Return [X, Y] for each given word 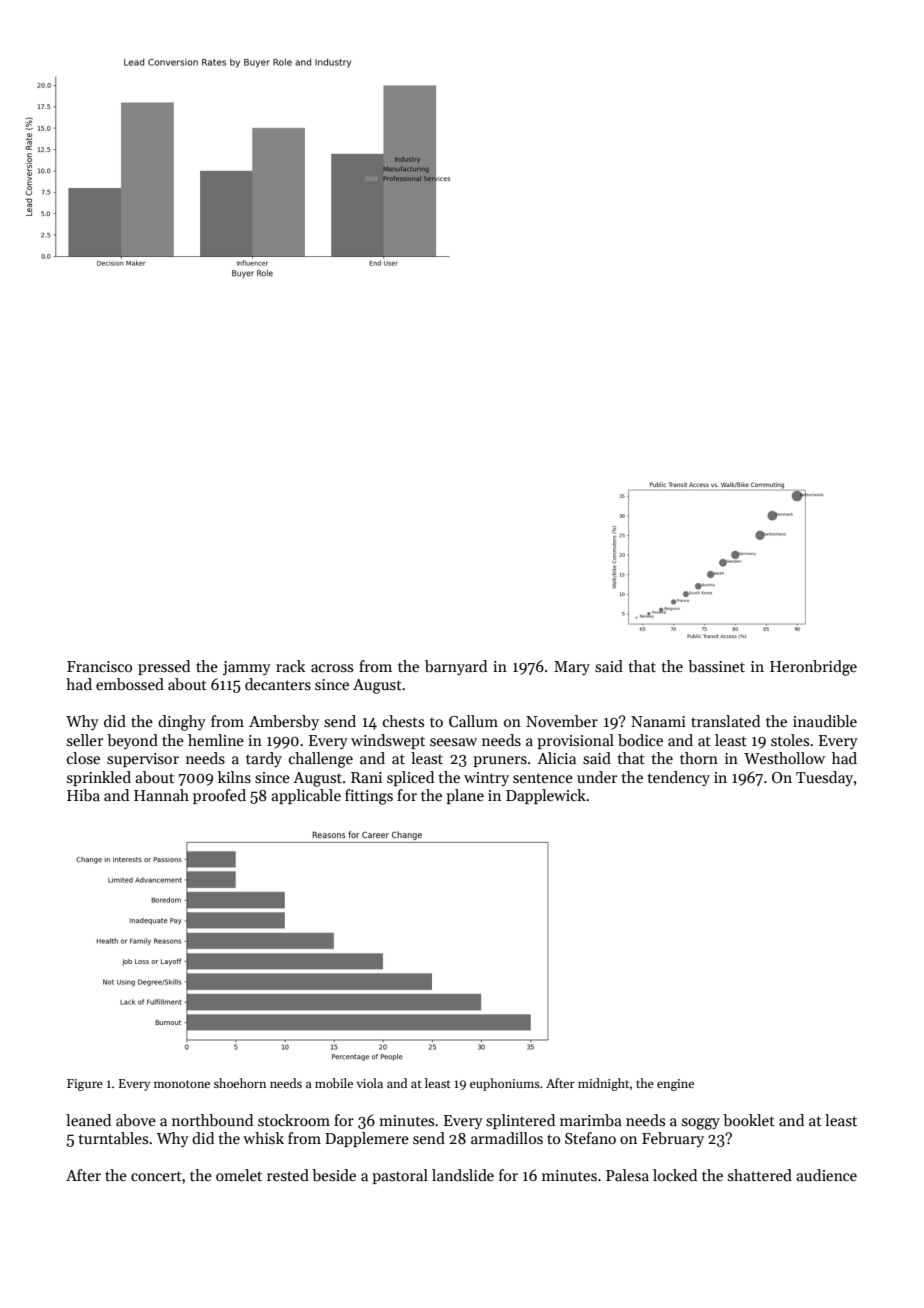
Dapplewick [546, 796]
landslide [463, 1175]
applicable [306, 796]
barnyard [456, 667]
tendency [679, 778]
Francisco [99, 666]
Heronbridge [813, 668]
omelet [239, 1175]
